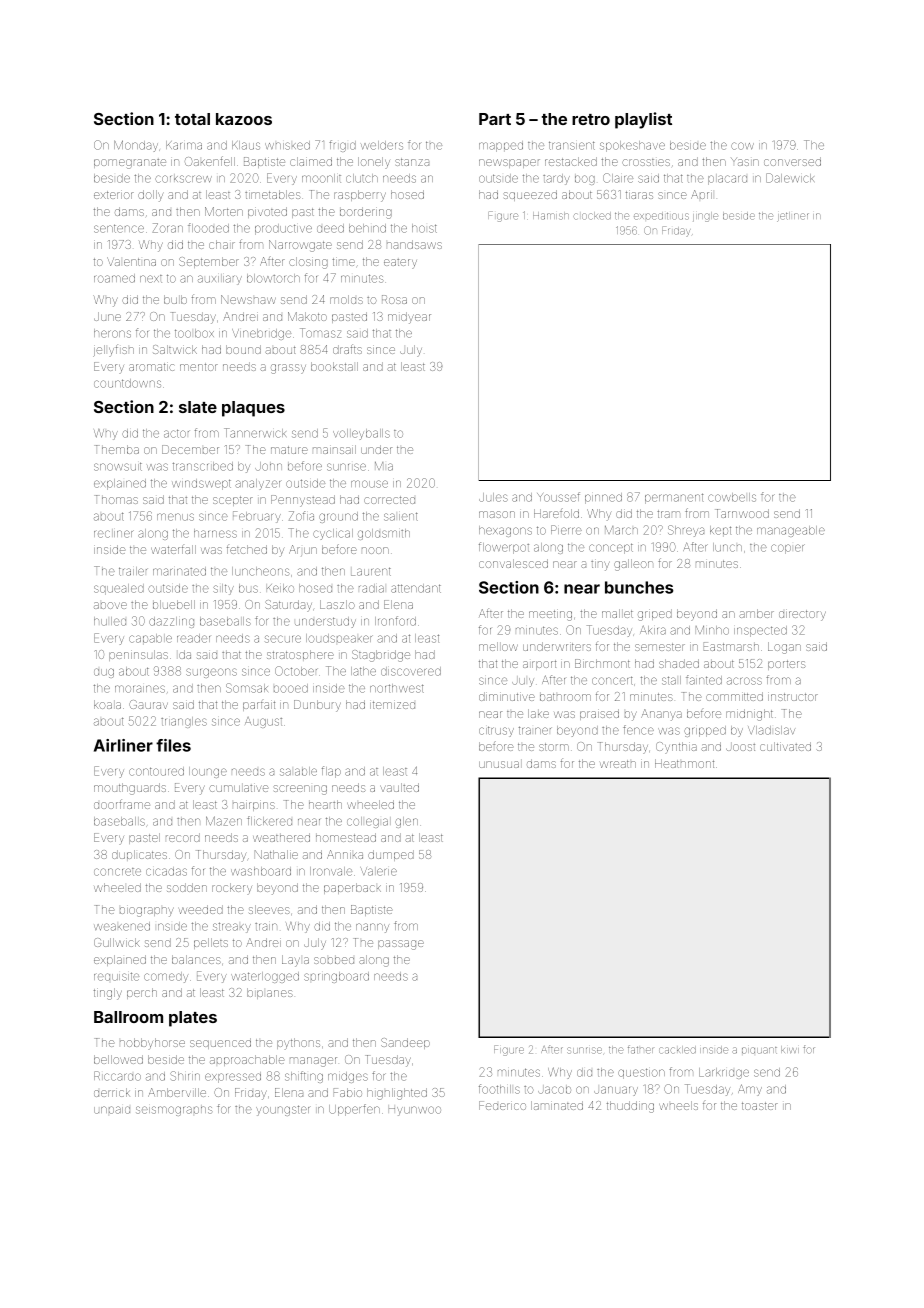  What do you see at coordinates (400, 787) in the image?
I see `vaulted` at bounding box center [400, 787].
